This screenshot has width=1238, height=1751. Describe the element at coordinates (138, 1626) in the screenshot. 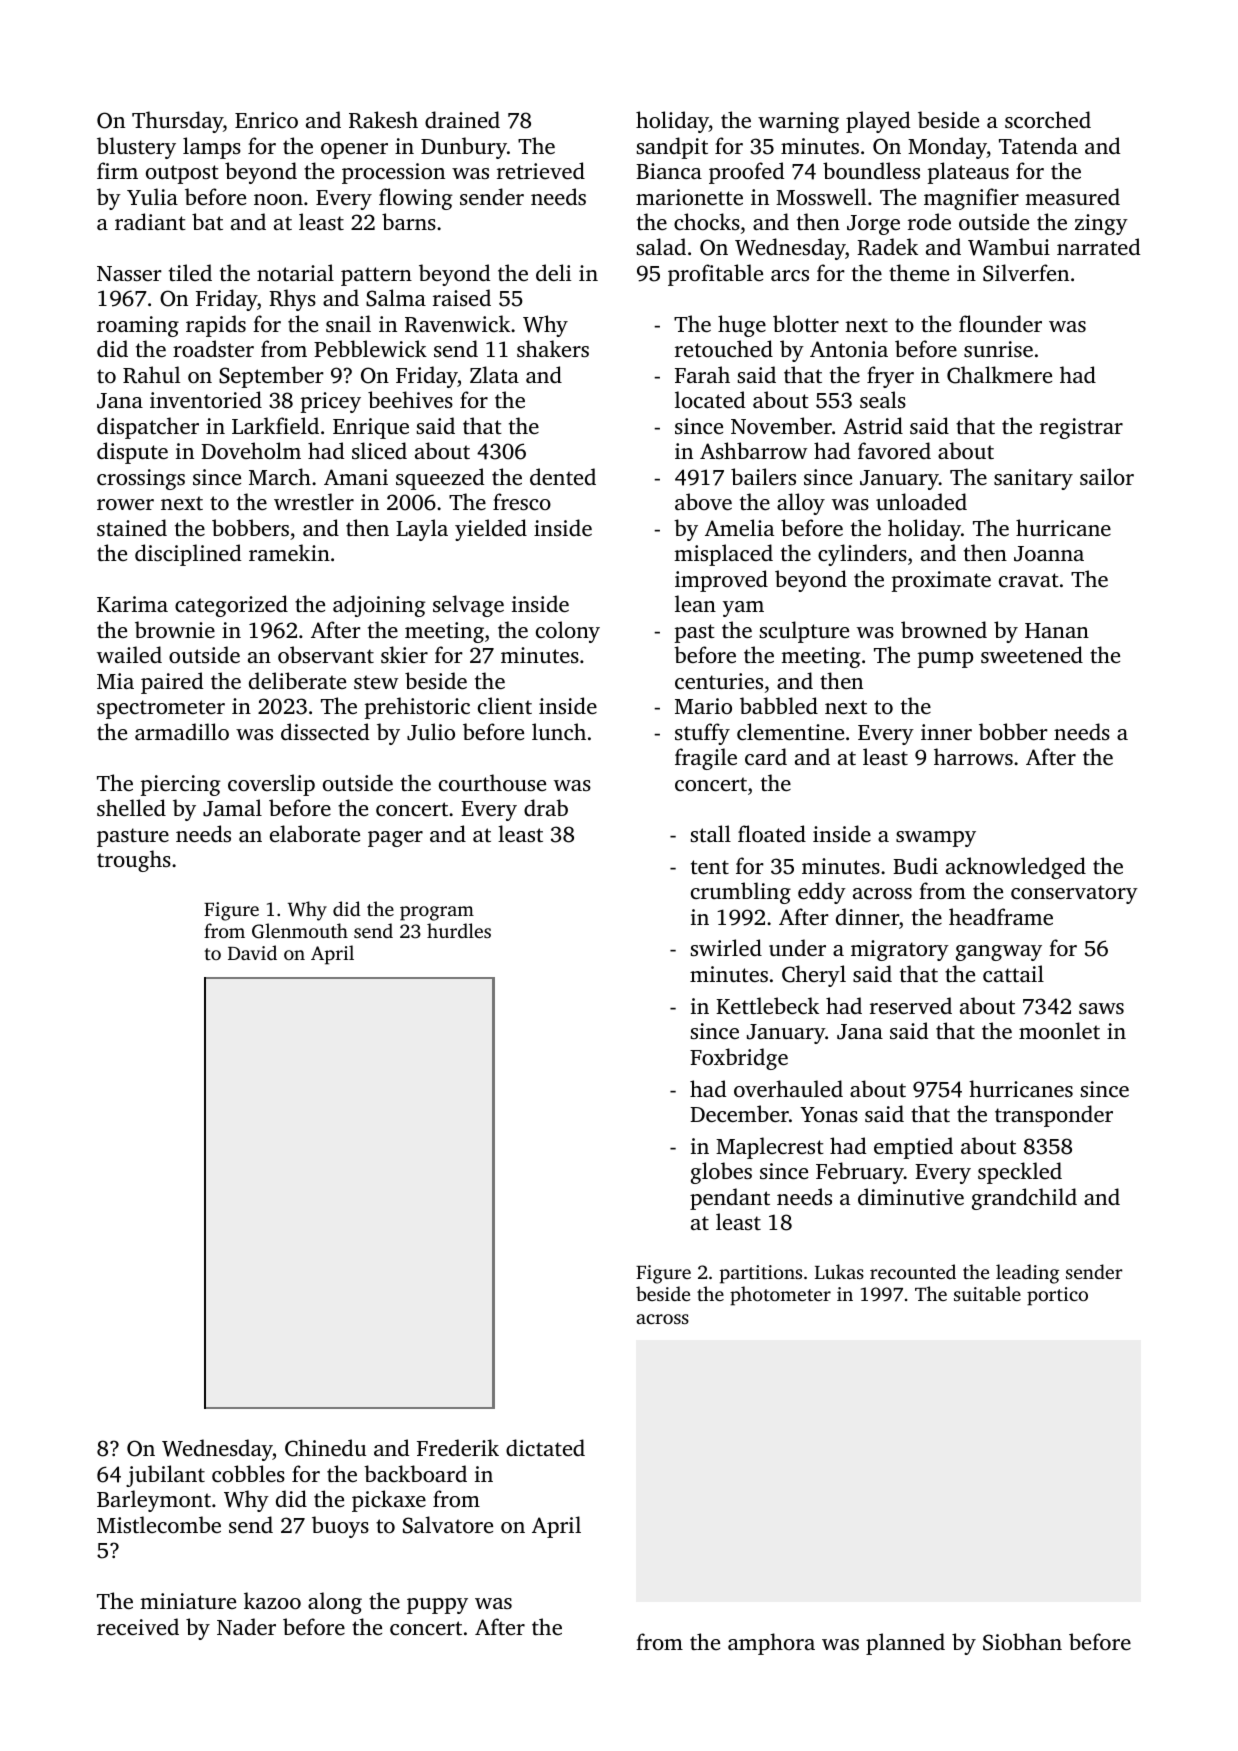

I see `received` at that location.
